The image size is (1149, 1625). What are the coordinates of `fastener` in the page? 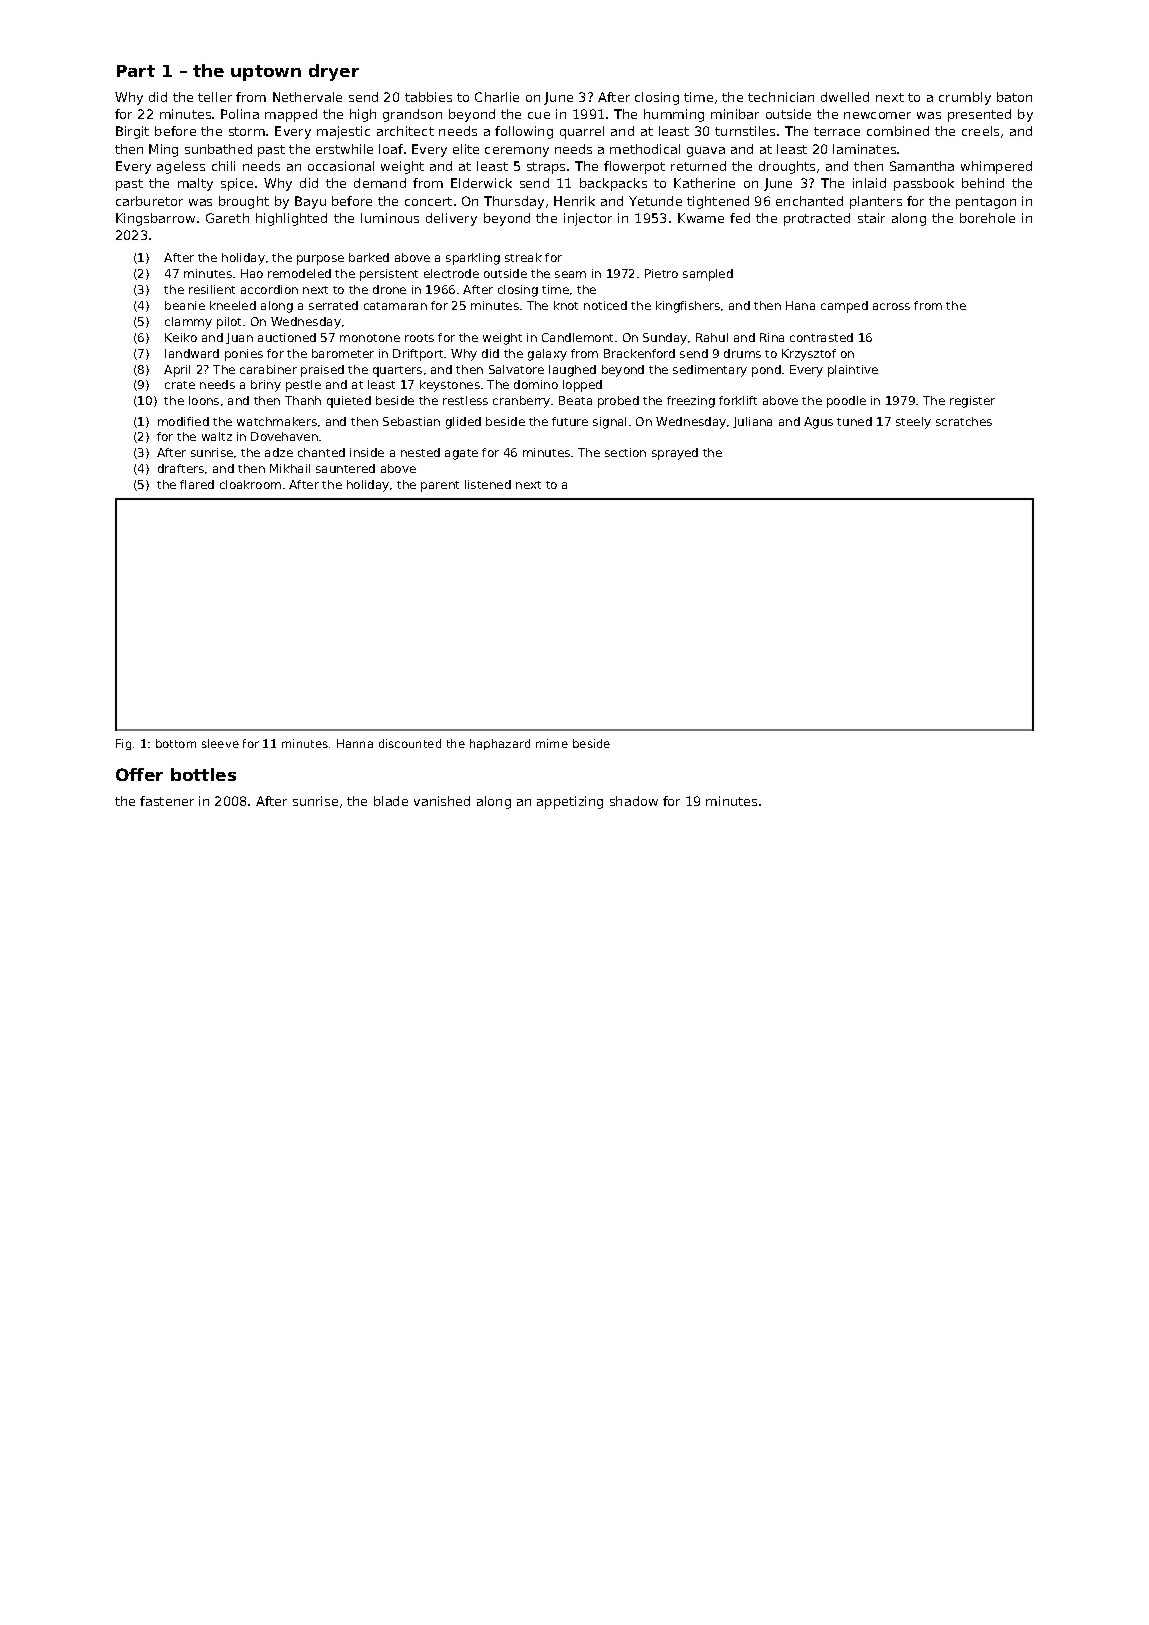 It's located at (167, 801).
